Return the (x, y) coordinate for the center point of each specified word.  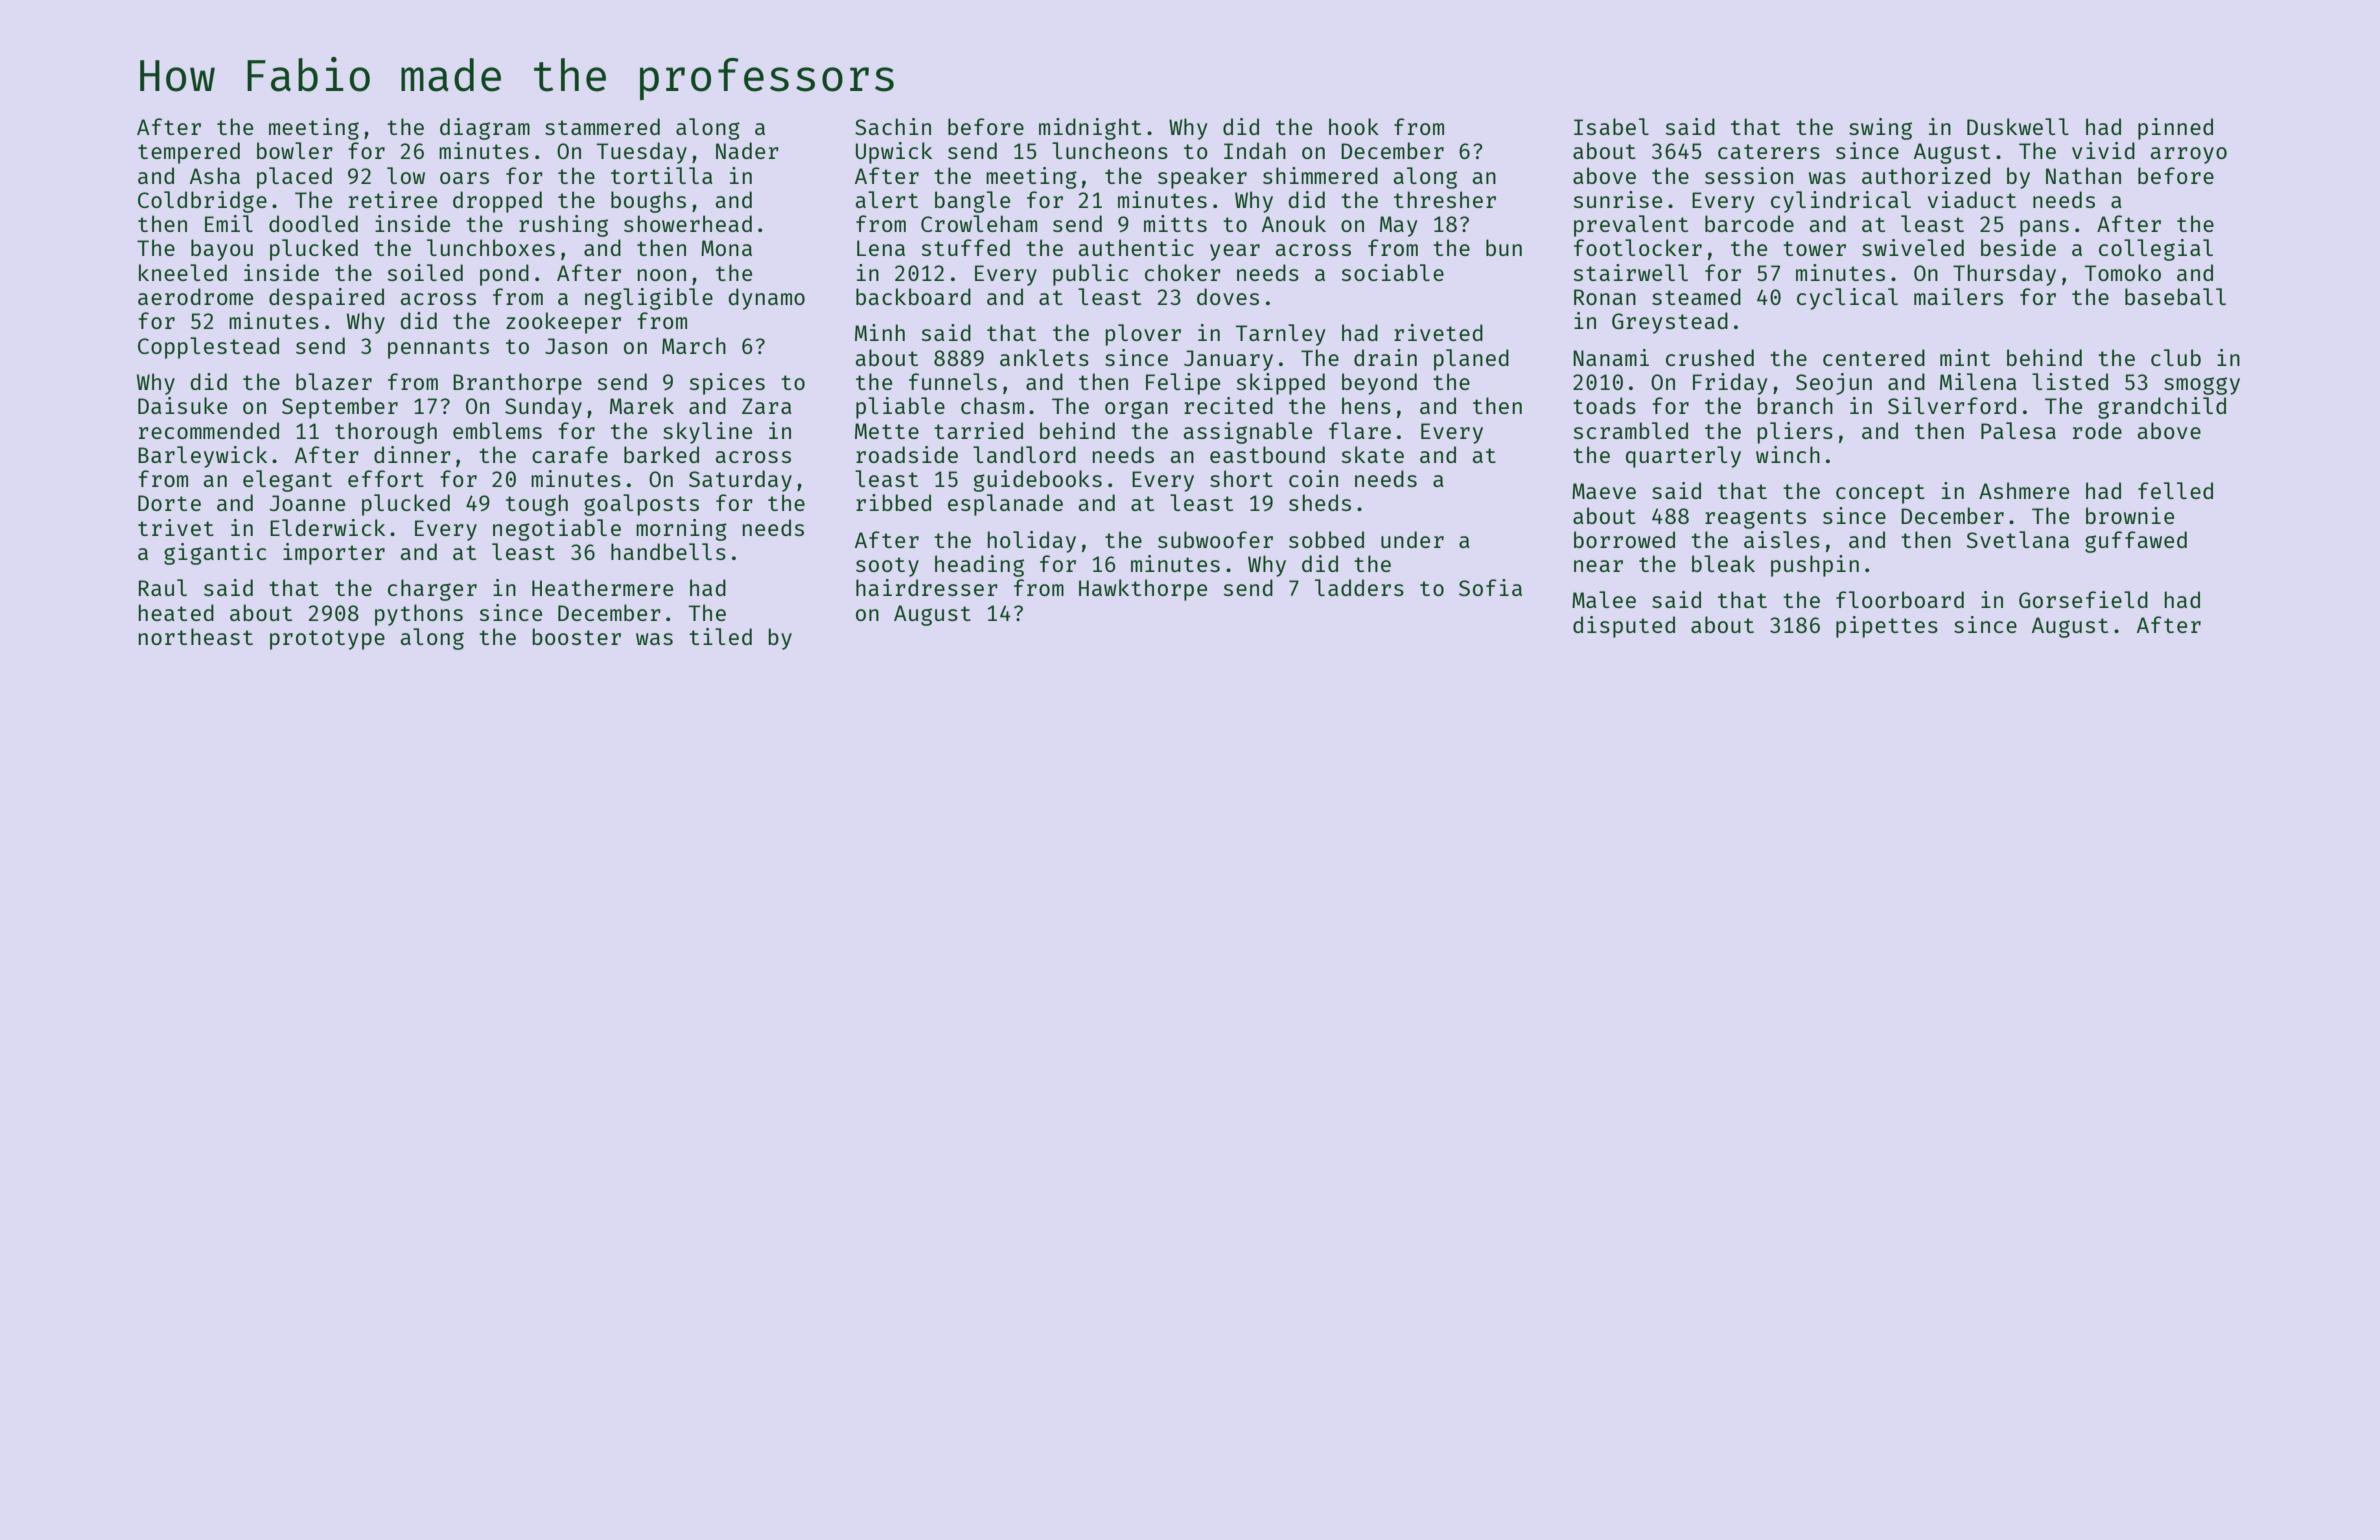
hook (1354, 126)
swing (1880, 129)
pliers (1795, 433)
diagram (485, 129)
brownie (2130, 515)
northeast (196, 636)
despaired (326, 299)
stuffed (966, 247)
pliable (900, 408)
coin (1313, 478)
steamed (1696, 296)
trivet (176, 527)
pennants (438, 349)
